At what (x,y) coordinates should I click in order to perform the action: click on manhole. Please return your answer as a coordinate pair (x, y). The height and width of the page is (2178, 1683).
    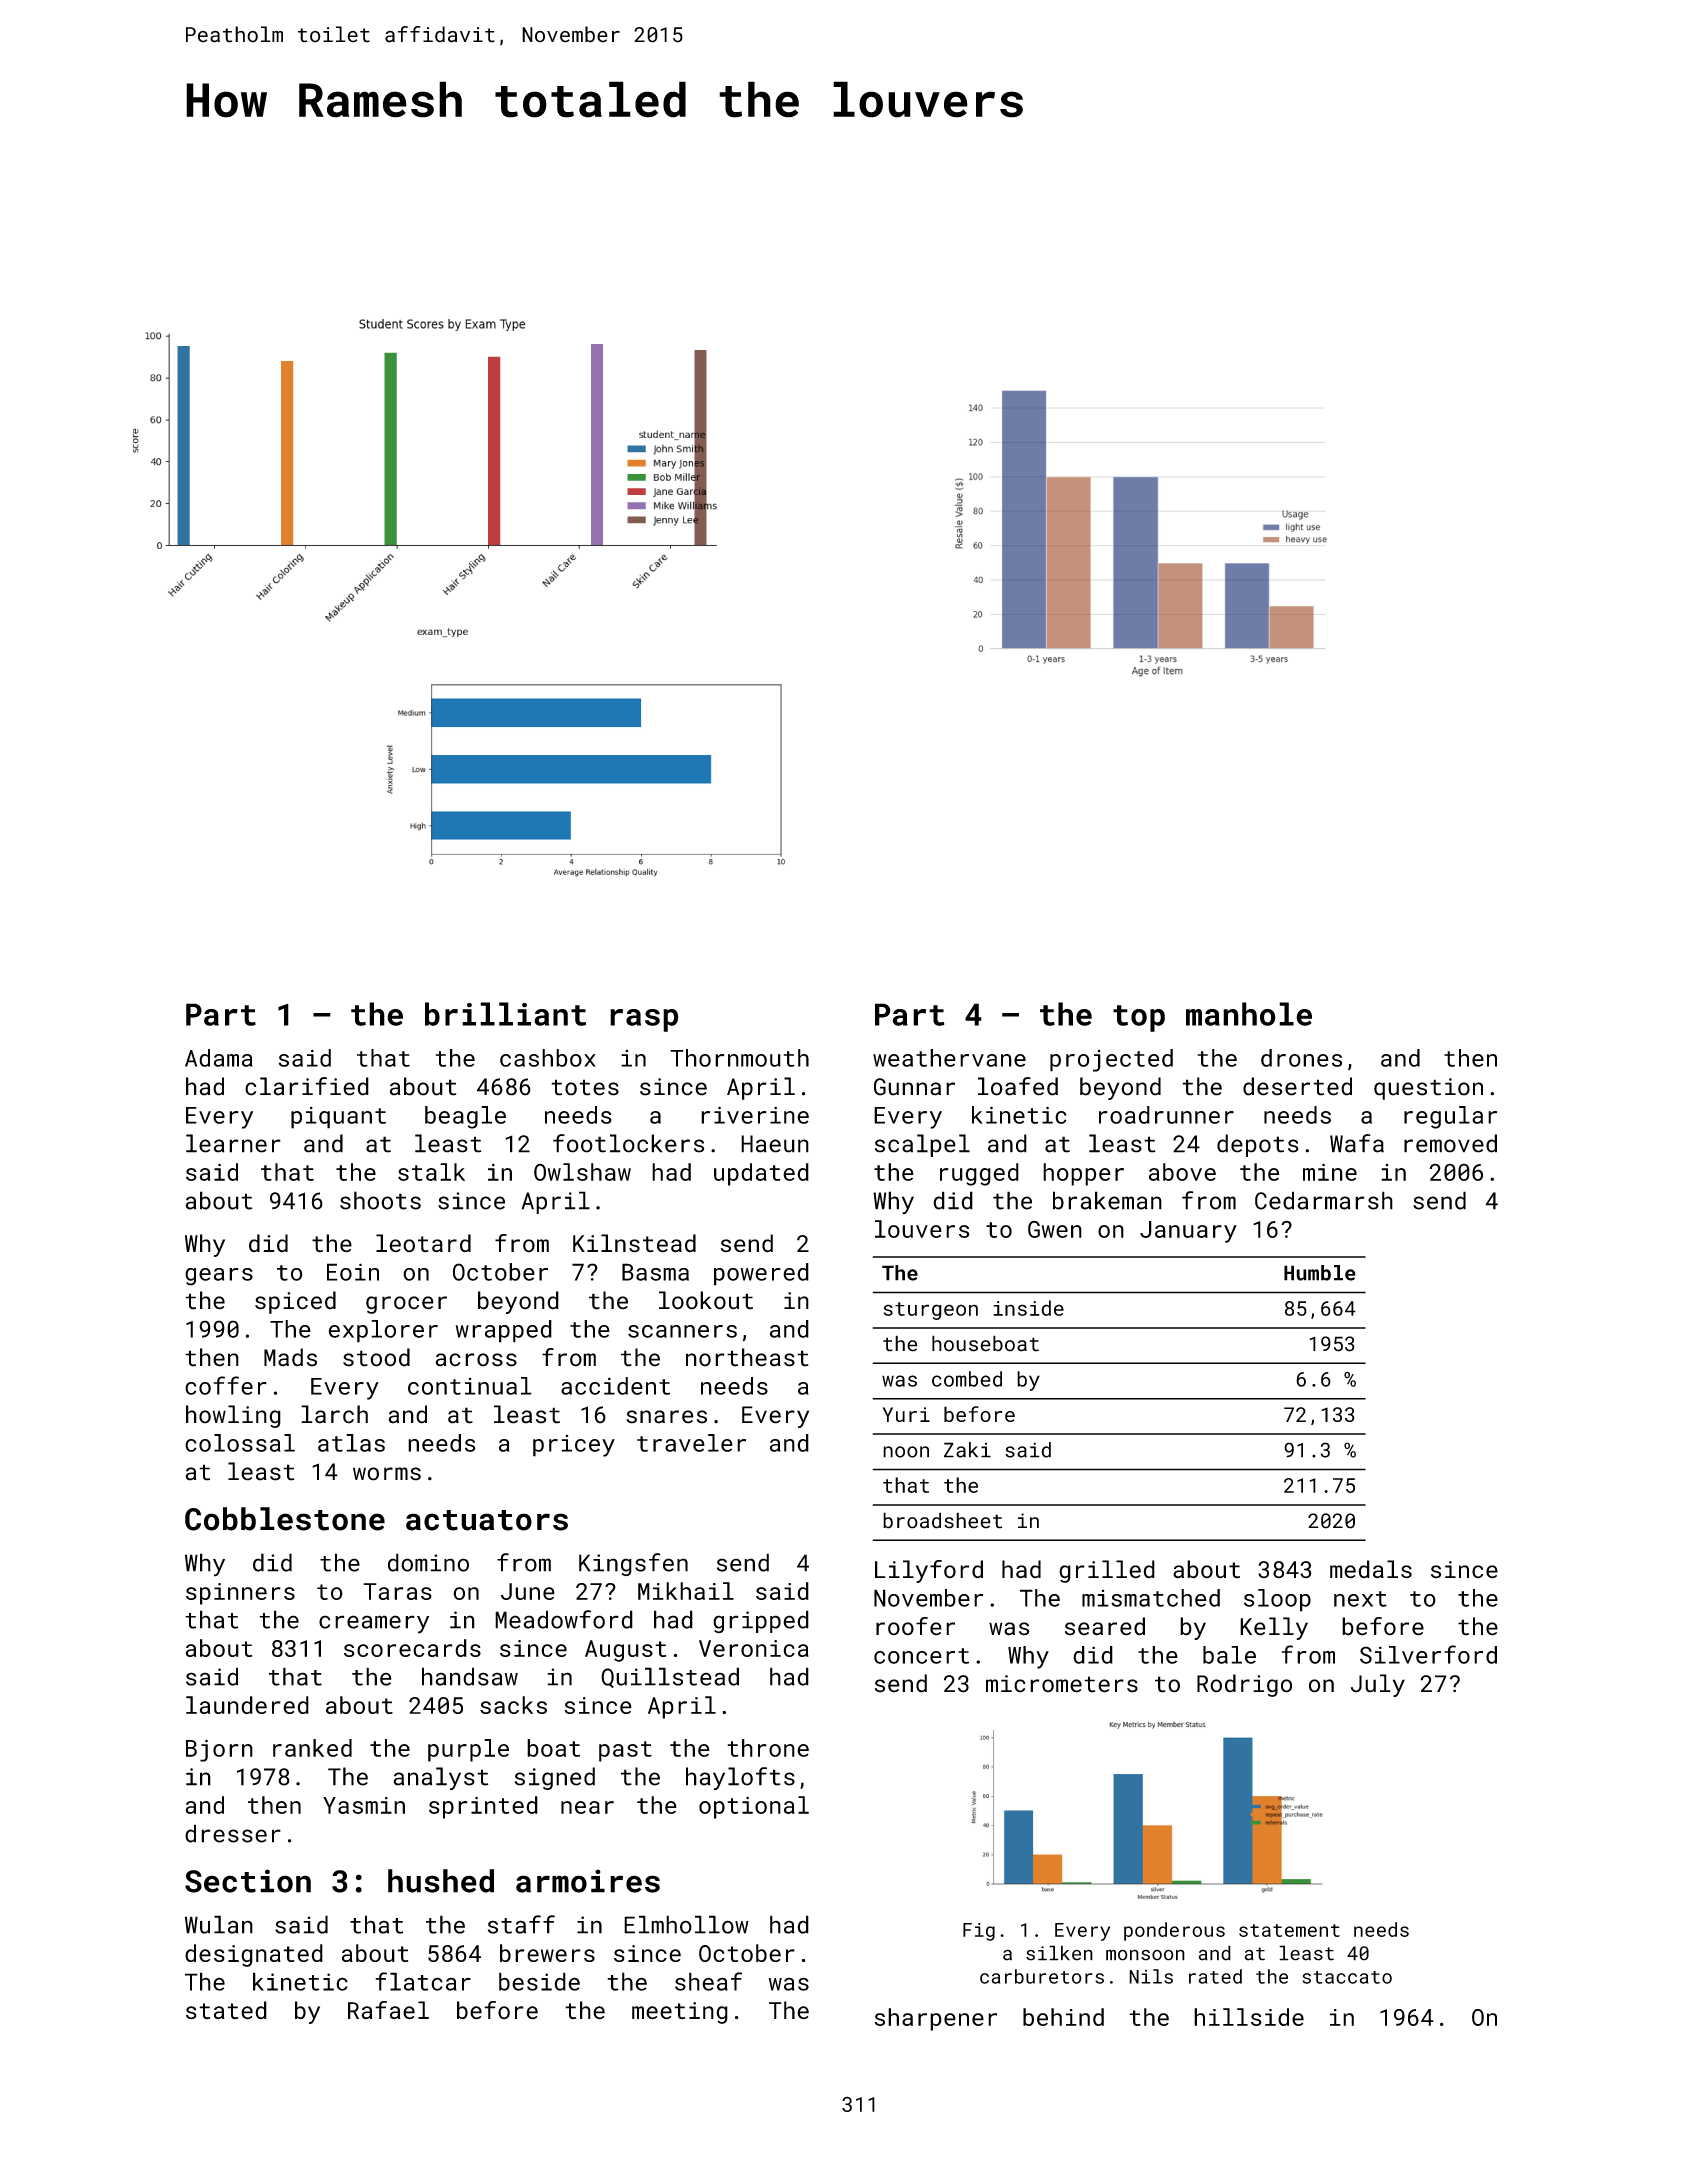
    Looking at the image, I should click on (1249, 1014).
